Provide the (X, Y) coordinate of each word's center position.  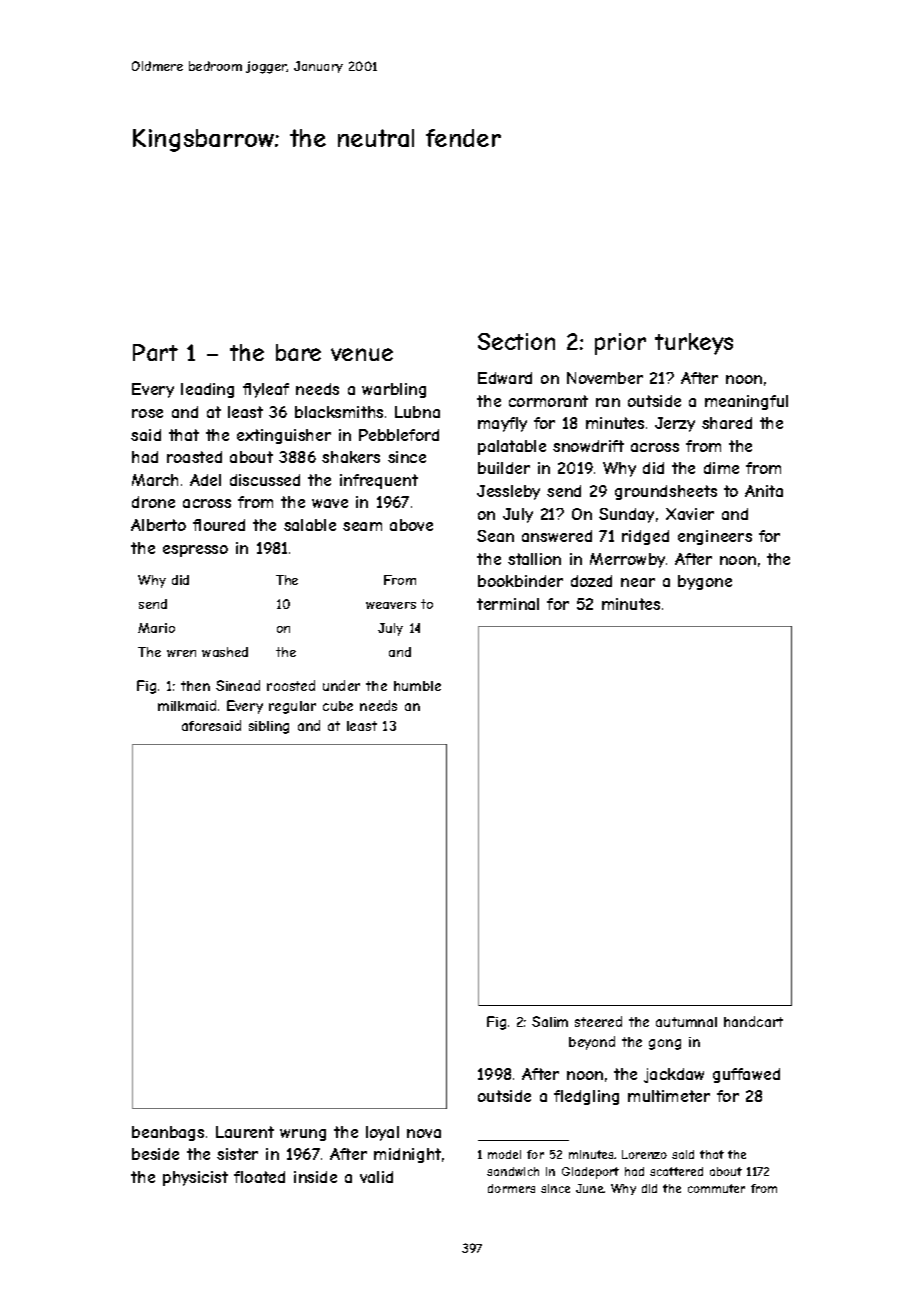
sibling (269, 727)
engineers (715, 537)
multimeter (669, 1096)
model (504, 1154)
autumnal (686, 1022)
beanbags (168, 1133)
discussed (265, 480)
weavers (391, 605)
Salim (550, 1021)
